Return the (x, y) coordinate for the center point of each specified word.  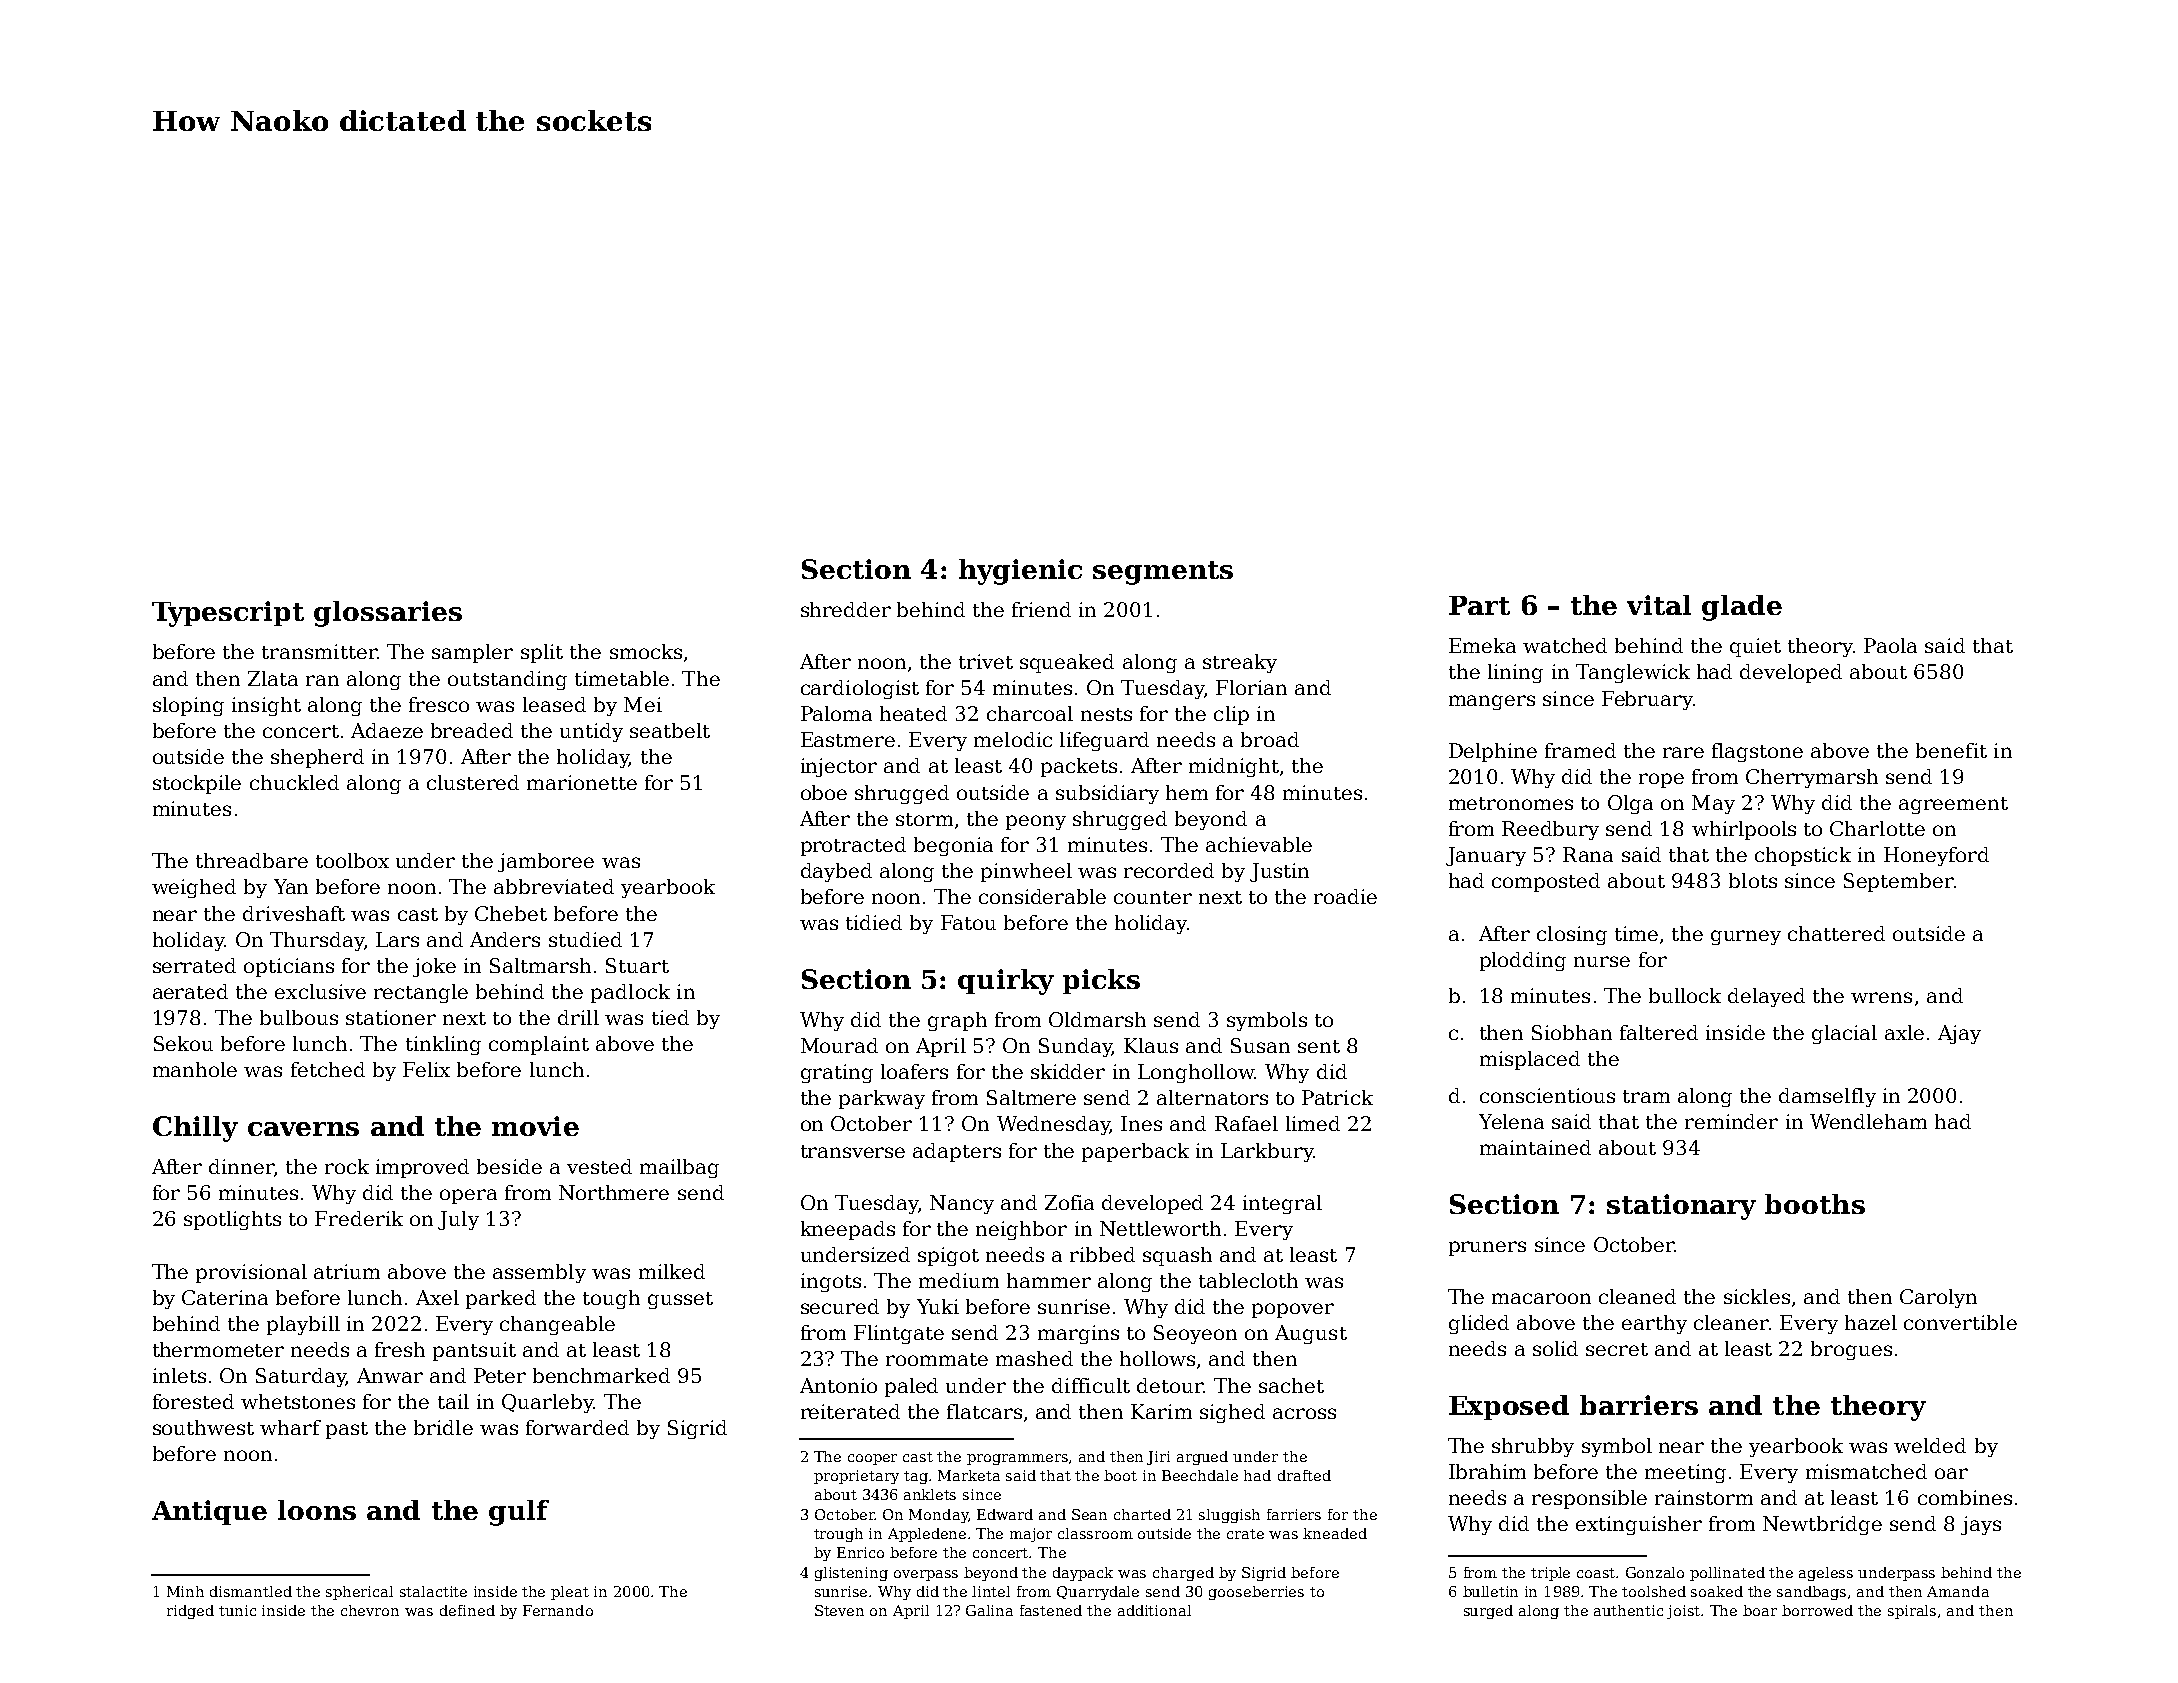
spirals (1912, 1612)
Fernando (558, 1610)
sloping (188, 706)
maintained (1535, 1147)
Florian (1251, 687)
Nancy (962, 1204)
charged (1183, 1574)
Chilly (195, 1129)
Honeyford (1936, 856)
